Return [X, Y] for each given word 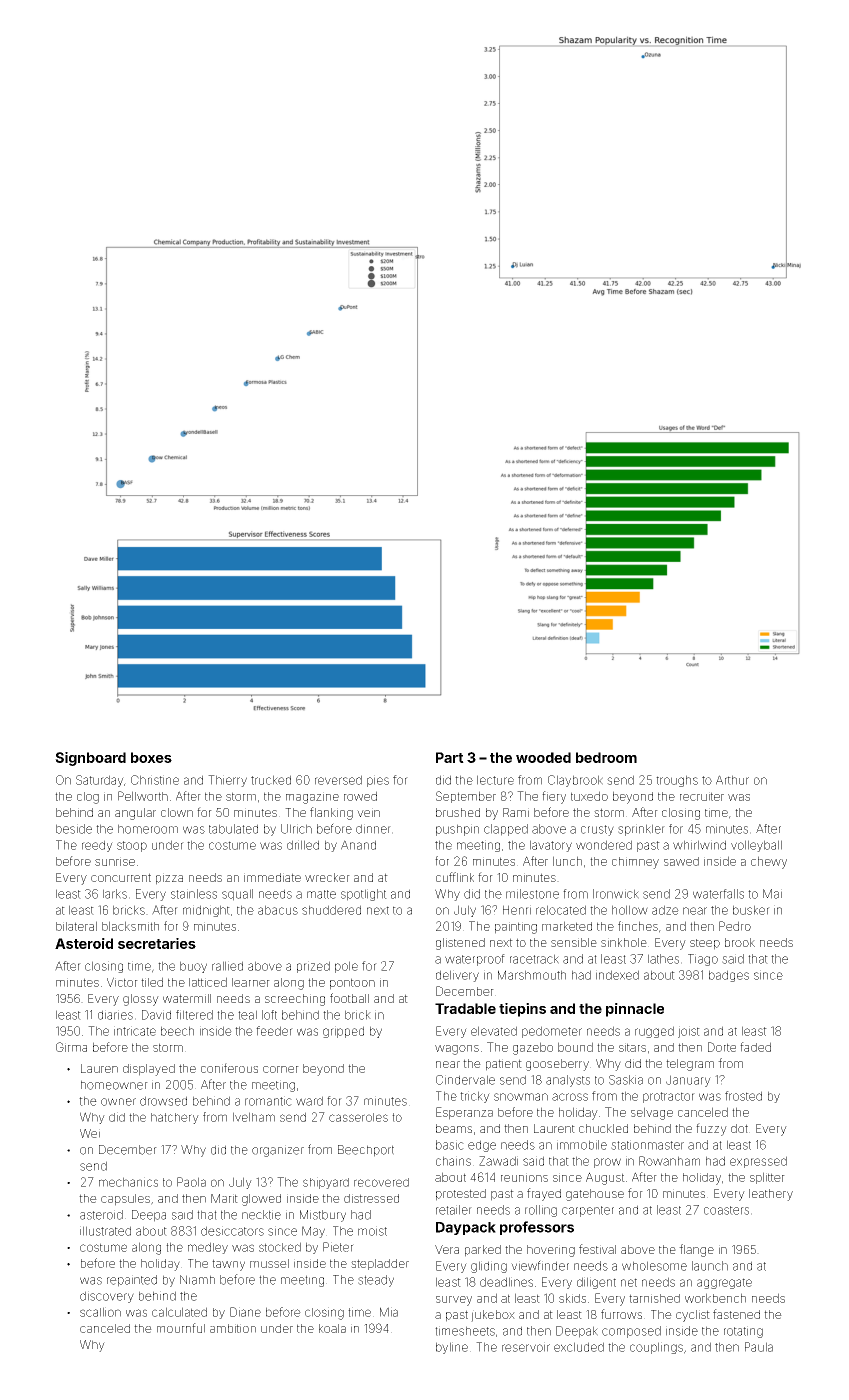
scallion [100, 1312]
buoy [193, 967]
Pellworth [143, 796]
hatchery [175, 1118]
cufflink [455, 877]
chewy [769, 862]
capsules [125, 1200]
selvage [652, 1113]
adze [665, 910]
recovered [381, 1182]
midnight [206, 911]
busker [751, 910]
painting [516, 928]
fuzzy [711, 1129]
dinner [373, 829]
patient [504, 1065]
